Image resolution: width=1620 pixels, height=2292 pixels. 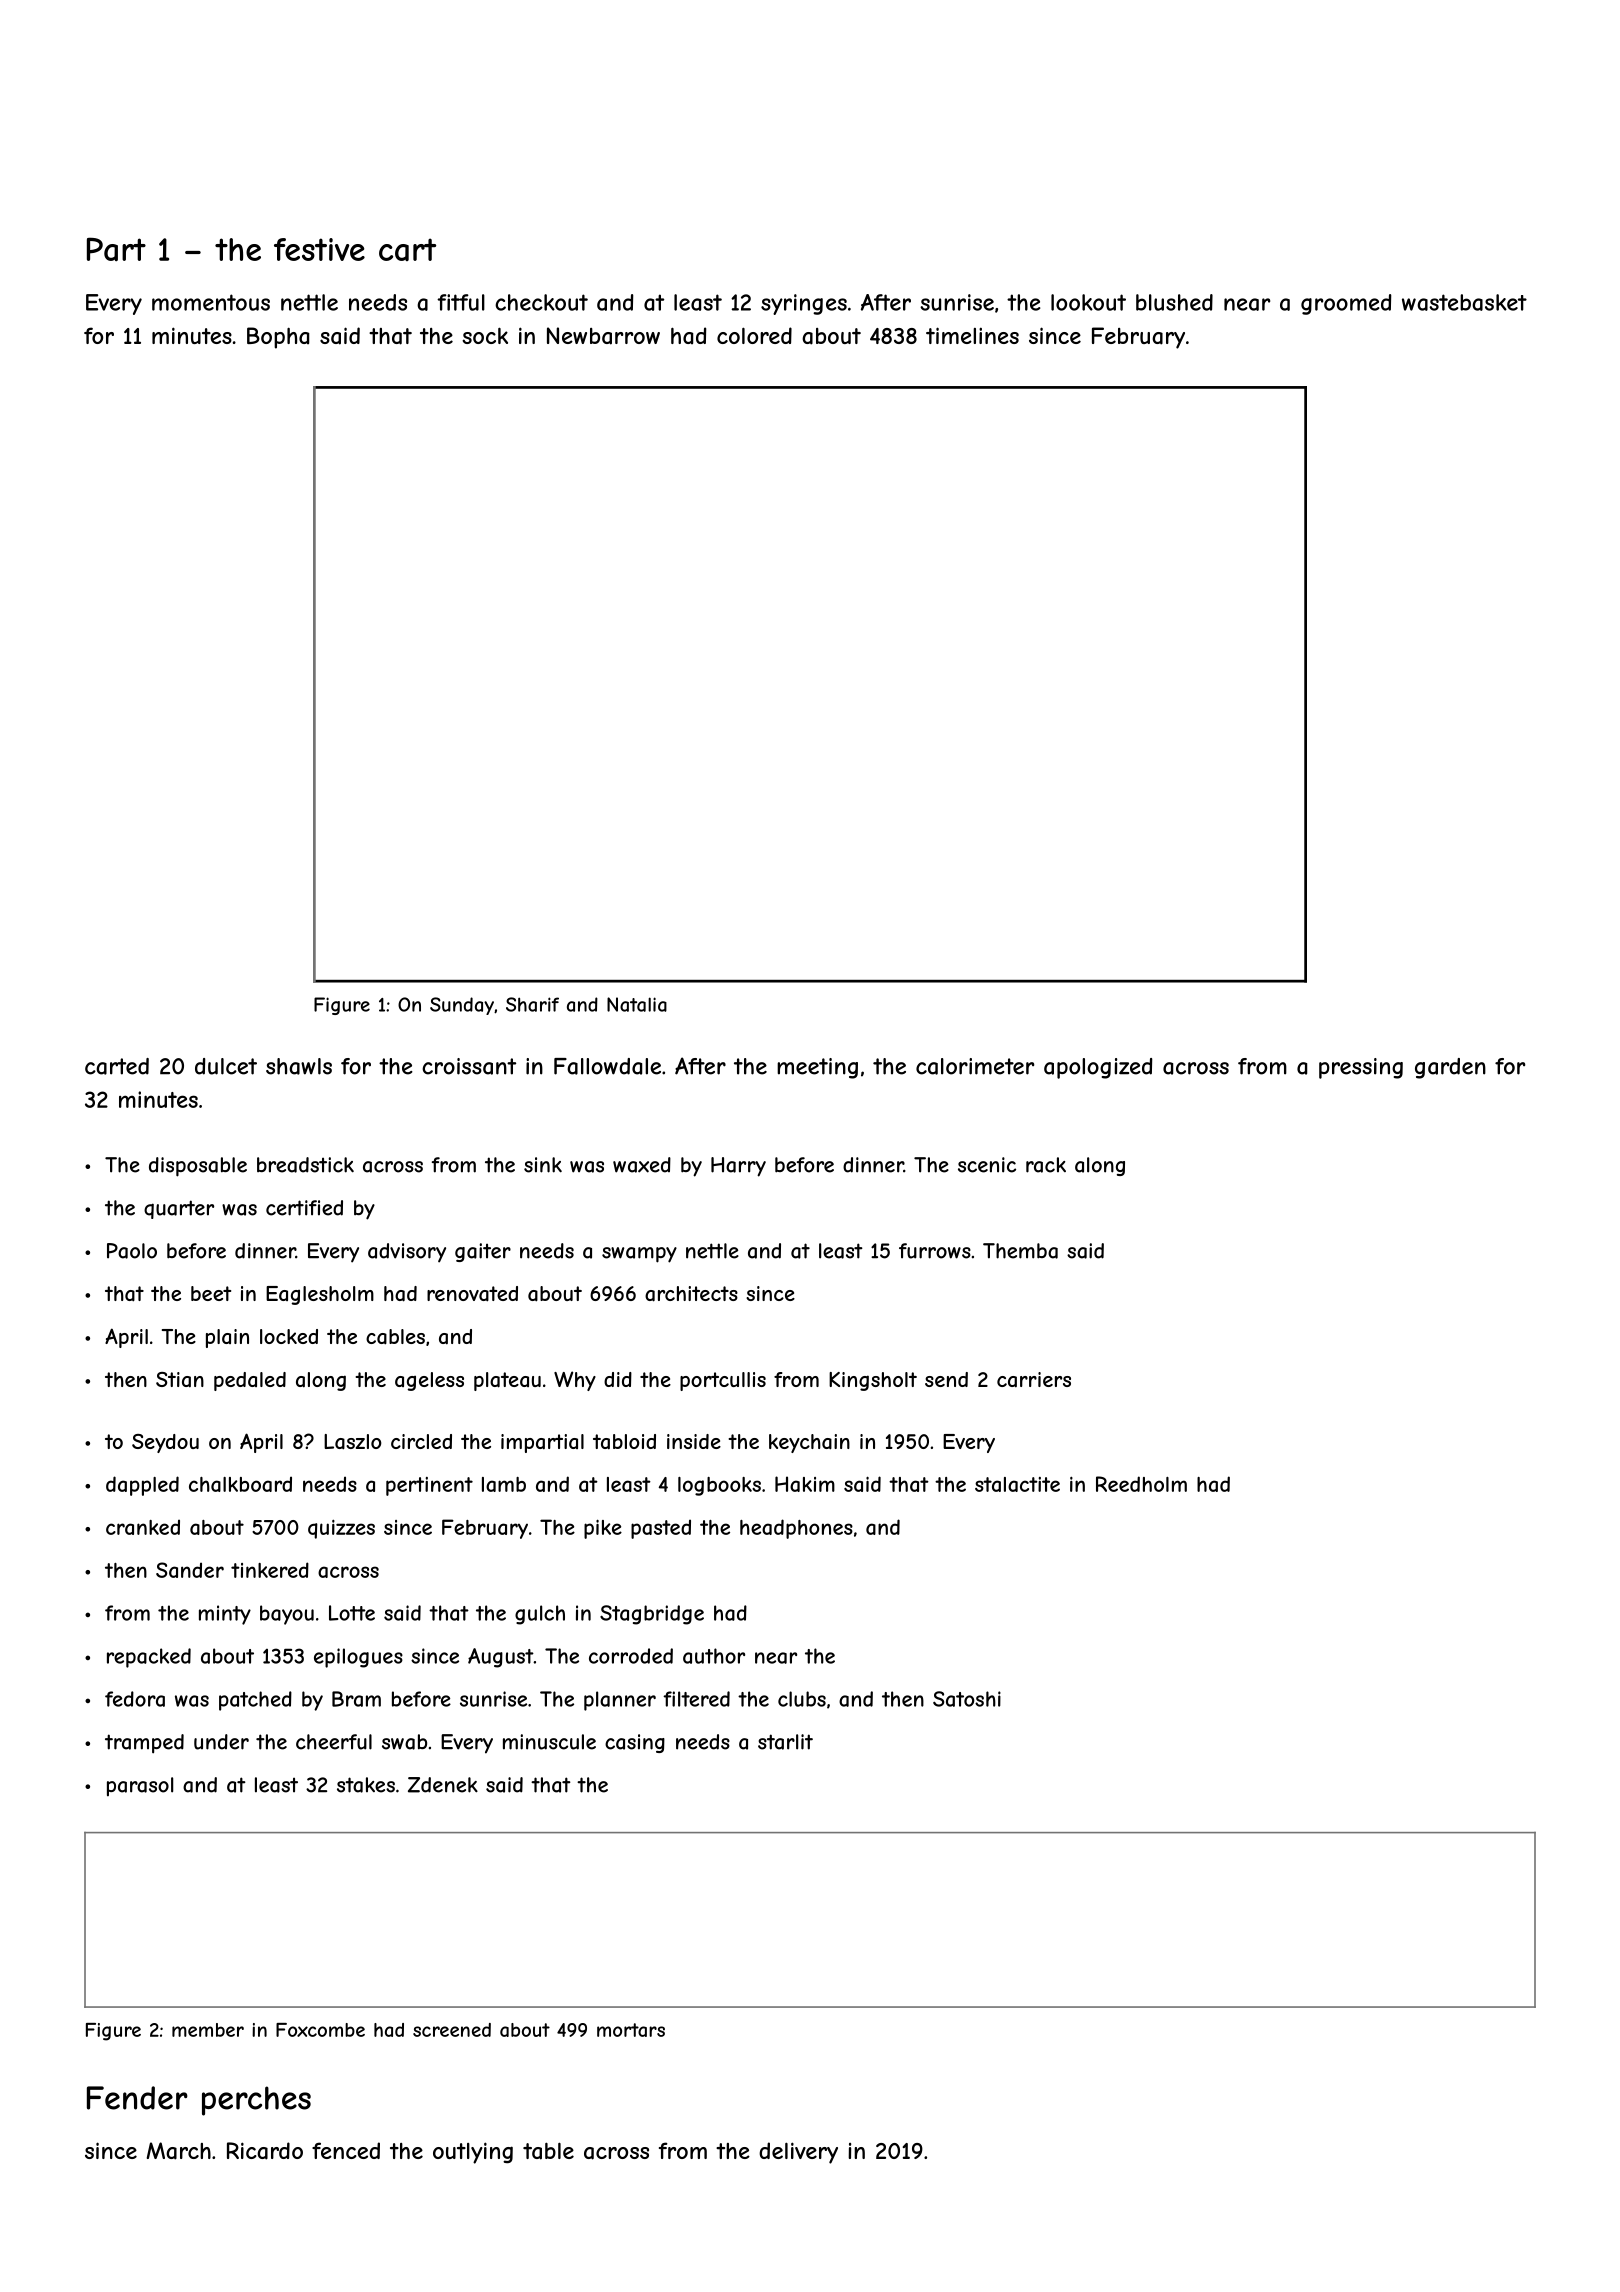 What do you see at coordinates (198, 1167) in the image?
I see `disposable` at bounding box center [198, 1167].
